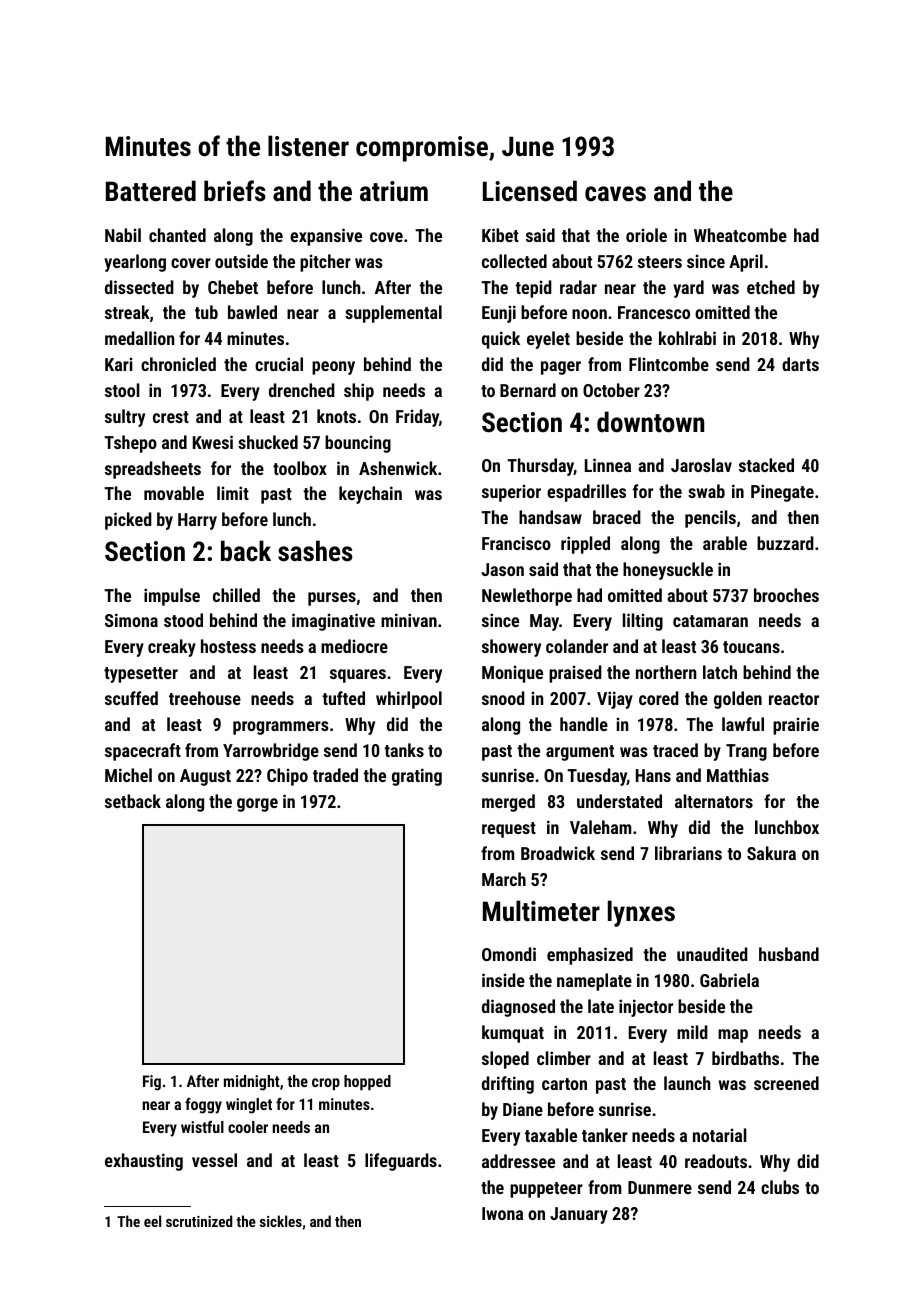 The height and width of the screenshot is (1314, 924). What do you see at coordinates (508, 803) in the screenshot?
I see `merged` at bounding box center [508, 803].
